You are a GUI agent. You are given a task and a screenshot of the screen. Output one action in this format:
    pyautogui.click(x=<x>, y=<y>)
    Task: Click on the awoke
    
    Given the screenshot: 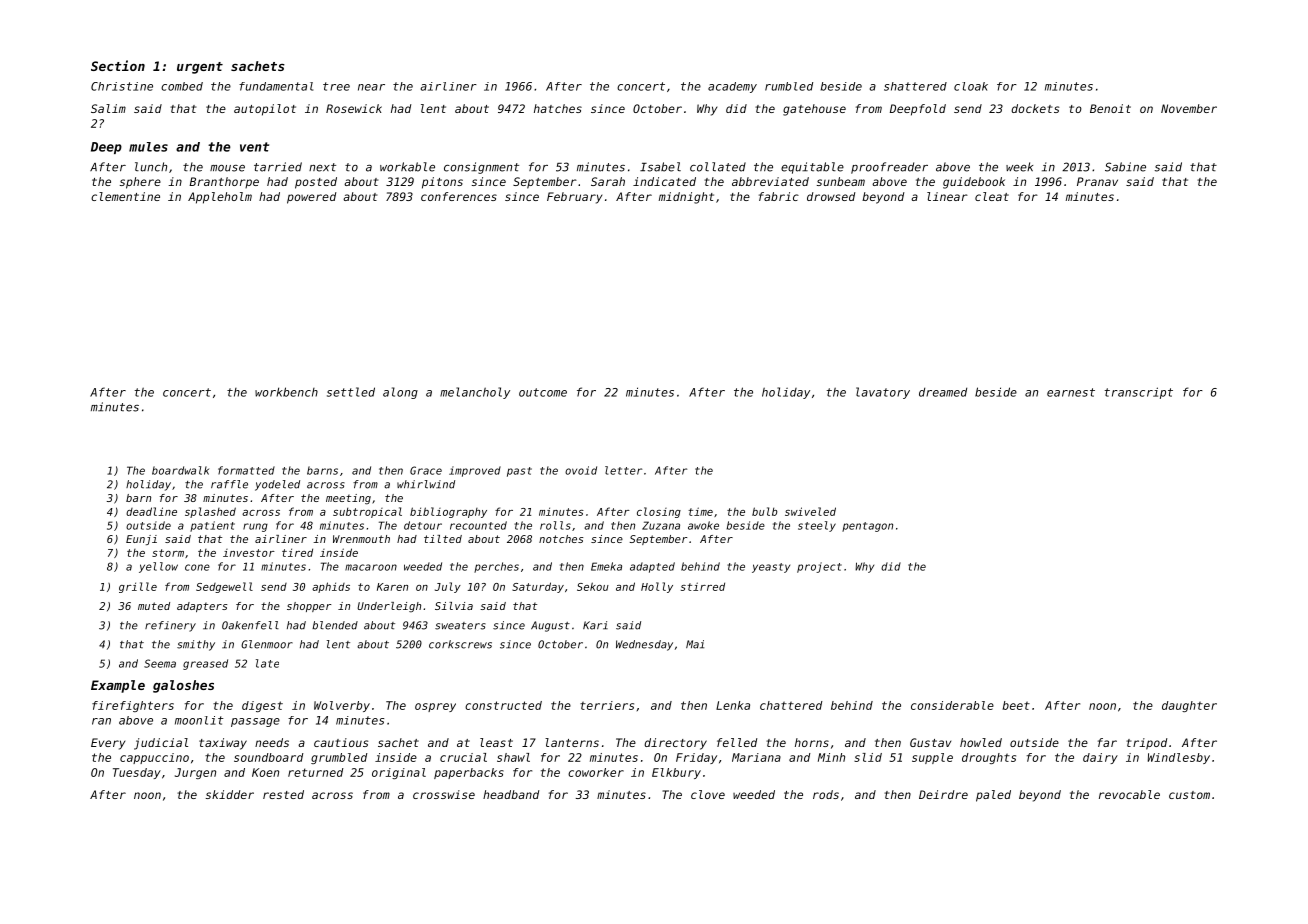 What is the action you would take?
    pyautogui.click(x=703, y=525)
